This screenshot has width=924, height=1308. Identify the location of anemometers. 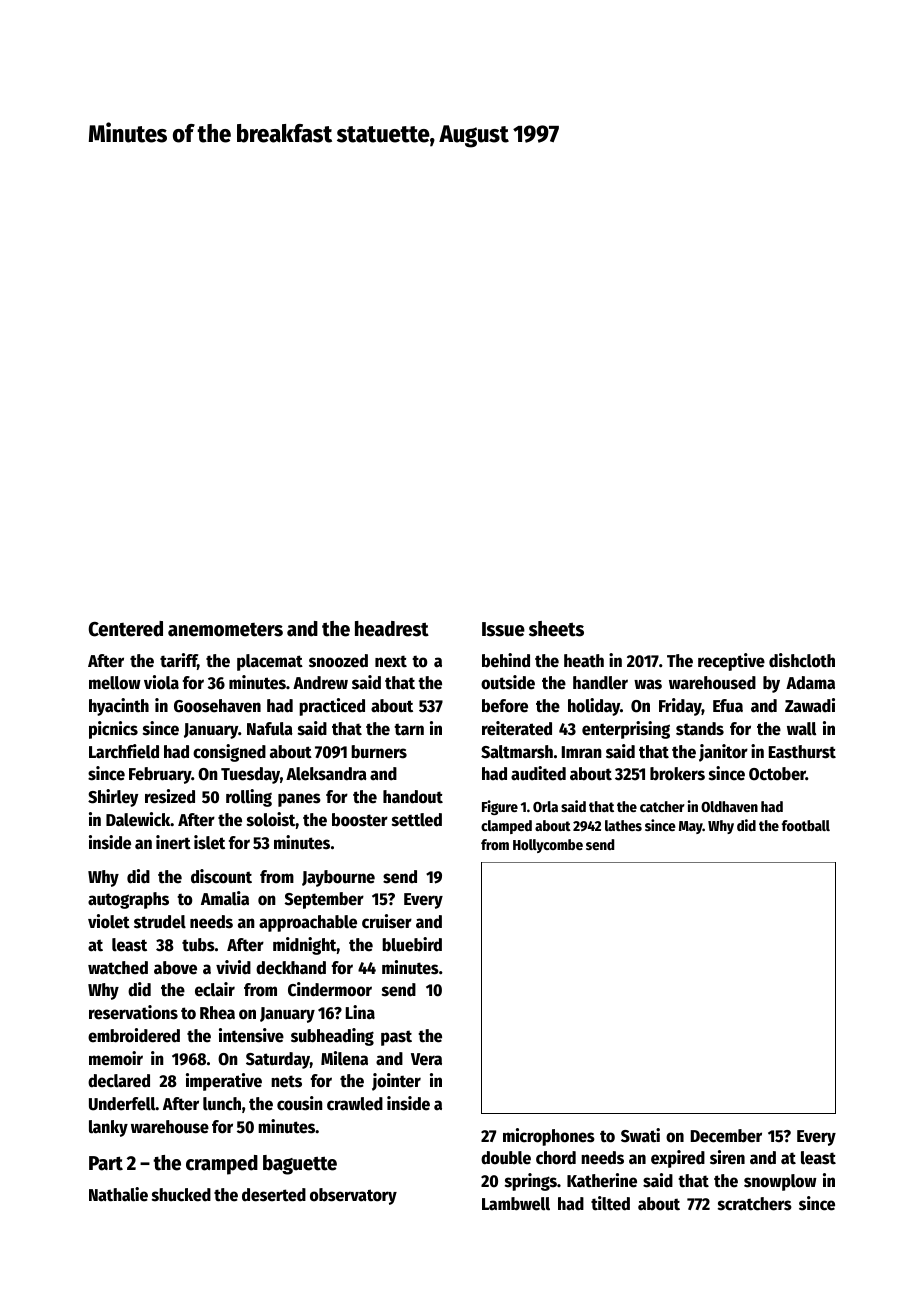
(225, 630).
